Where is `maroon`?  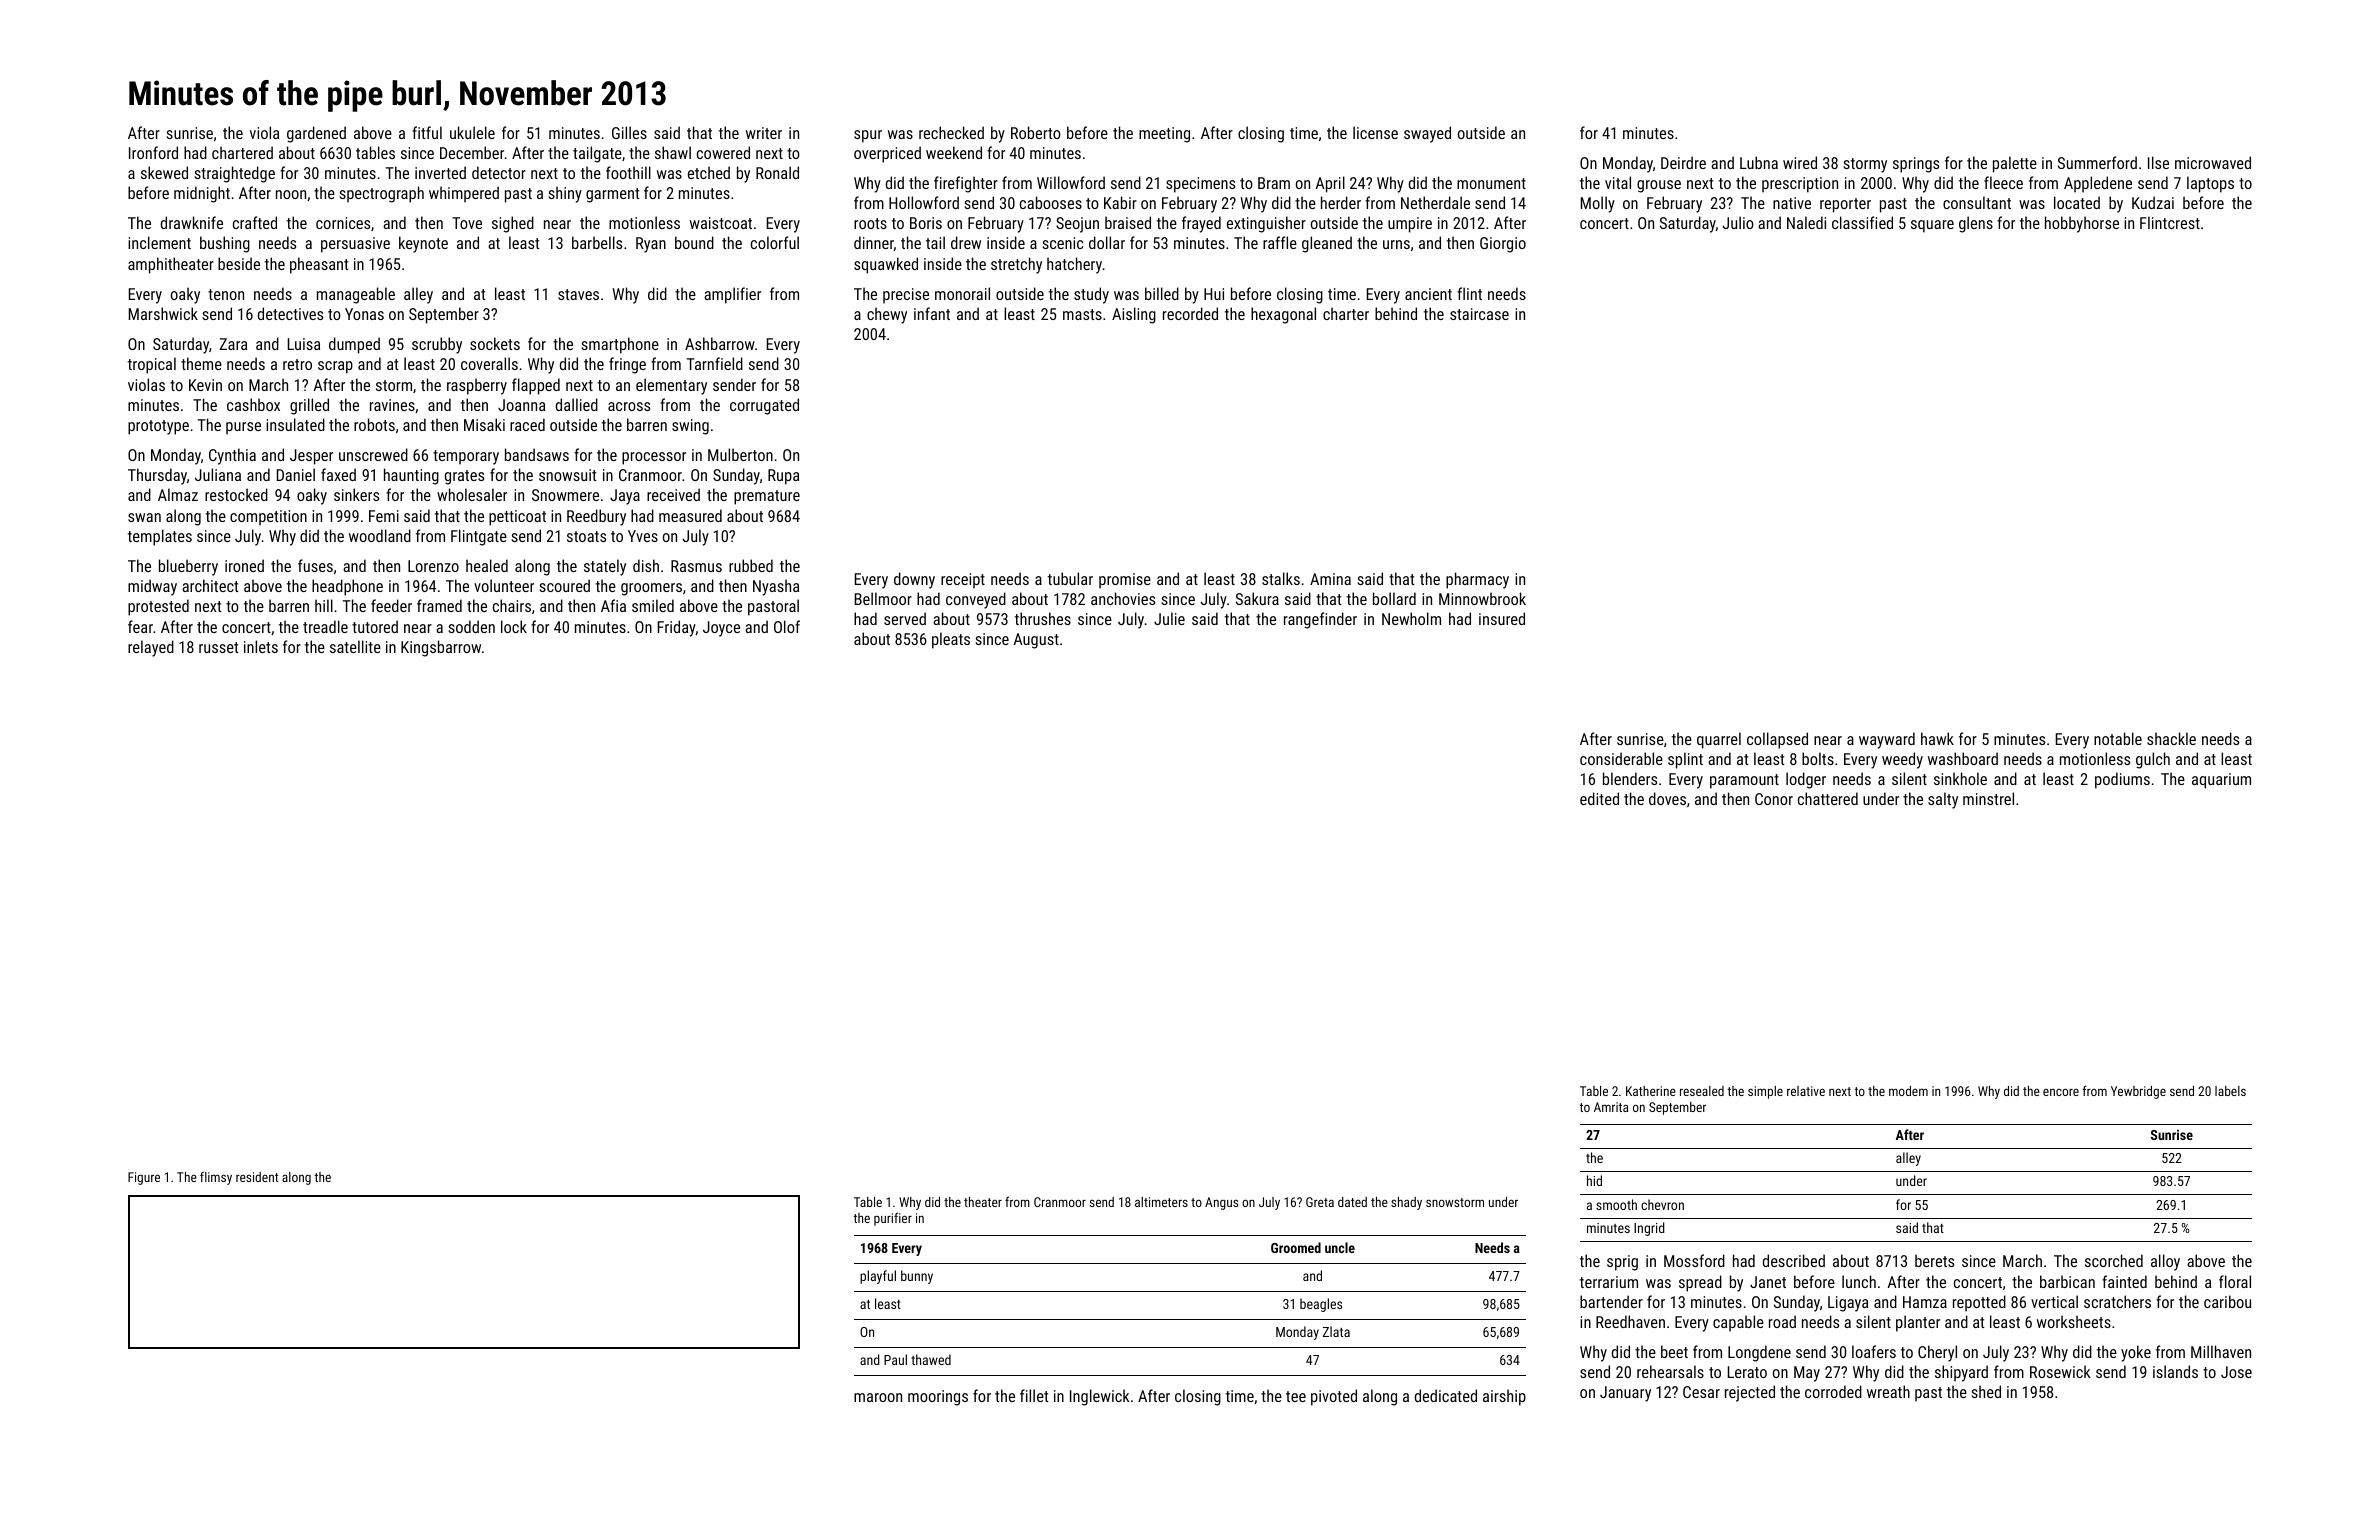 maroon is located at coordinates (878, 1397).
